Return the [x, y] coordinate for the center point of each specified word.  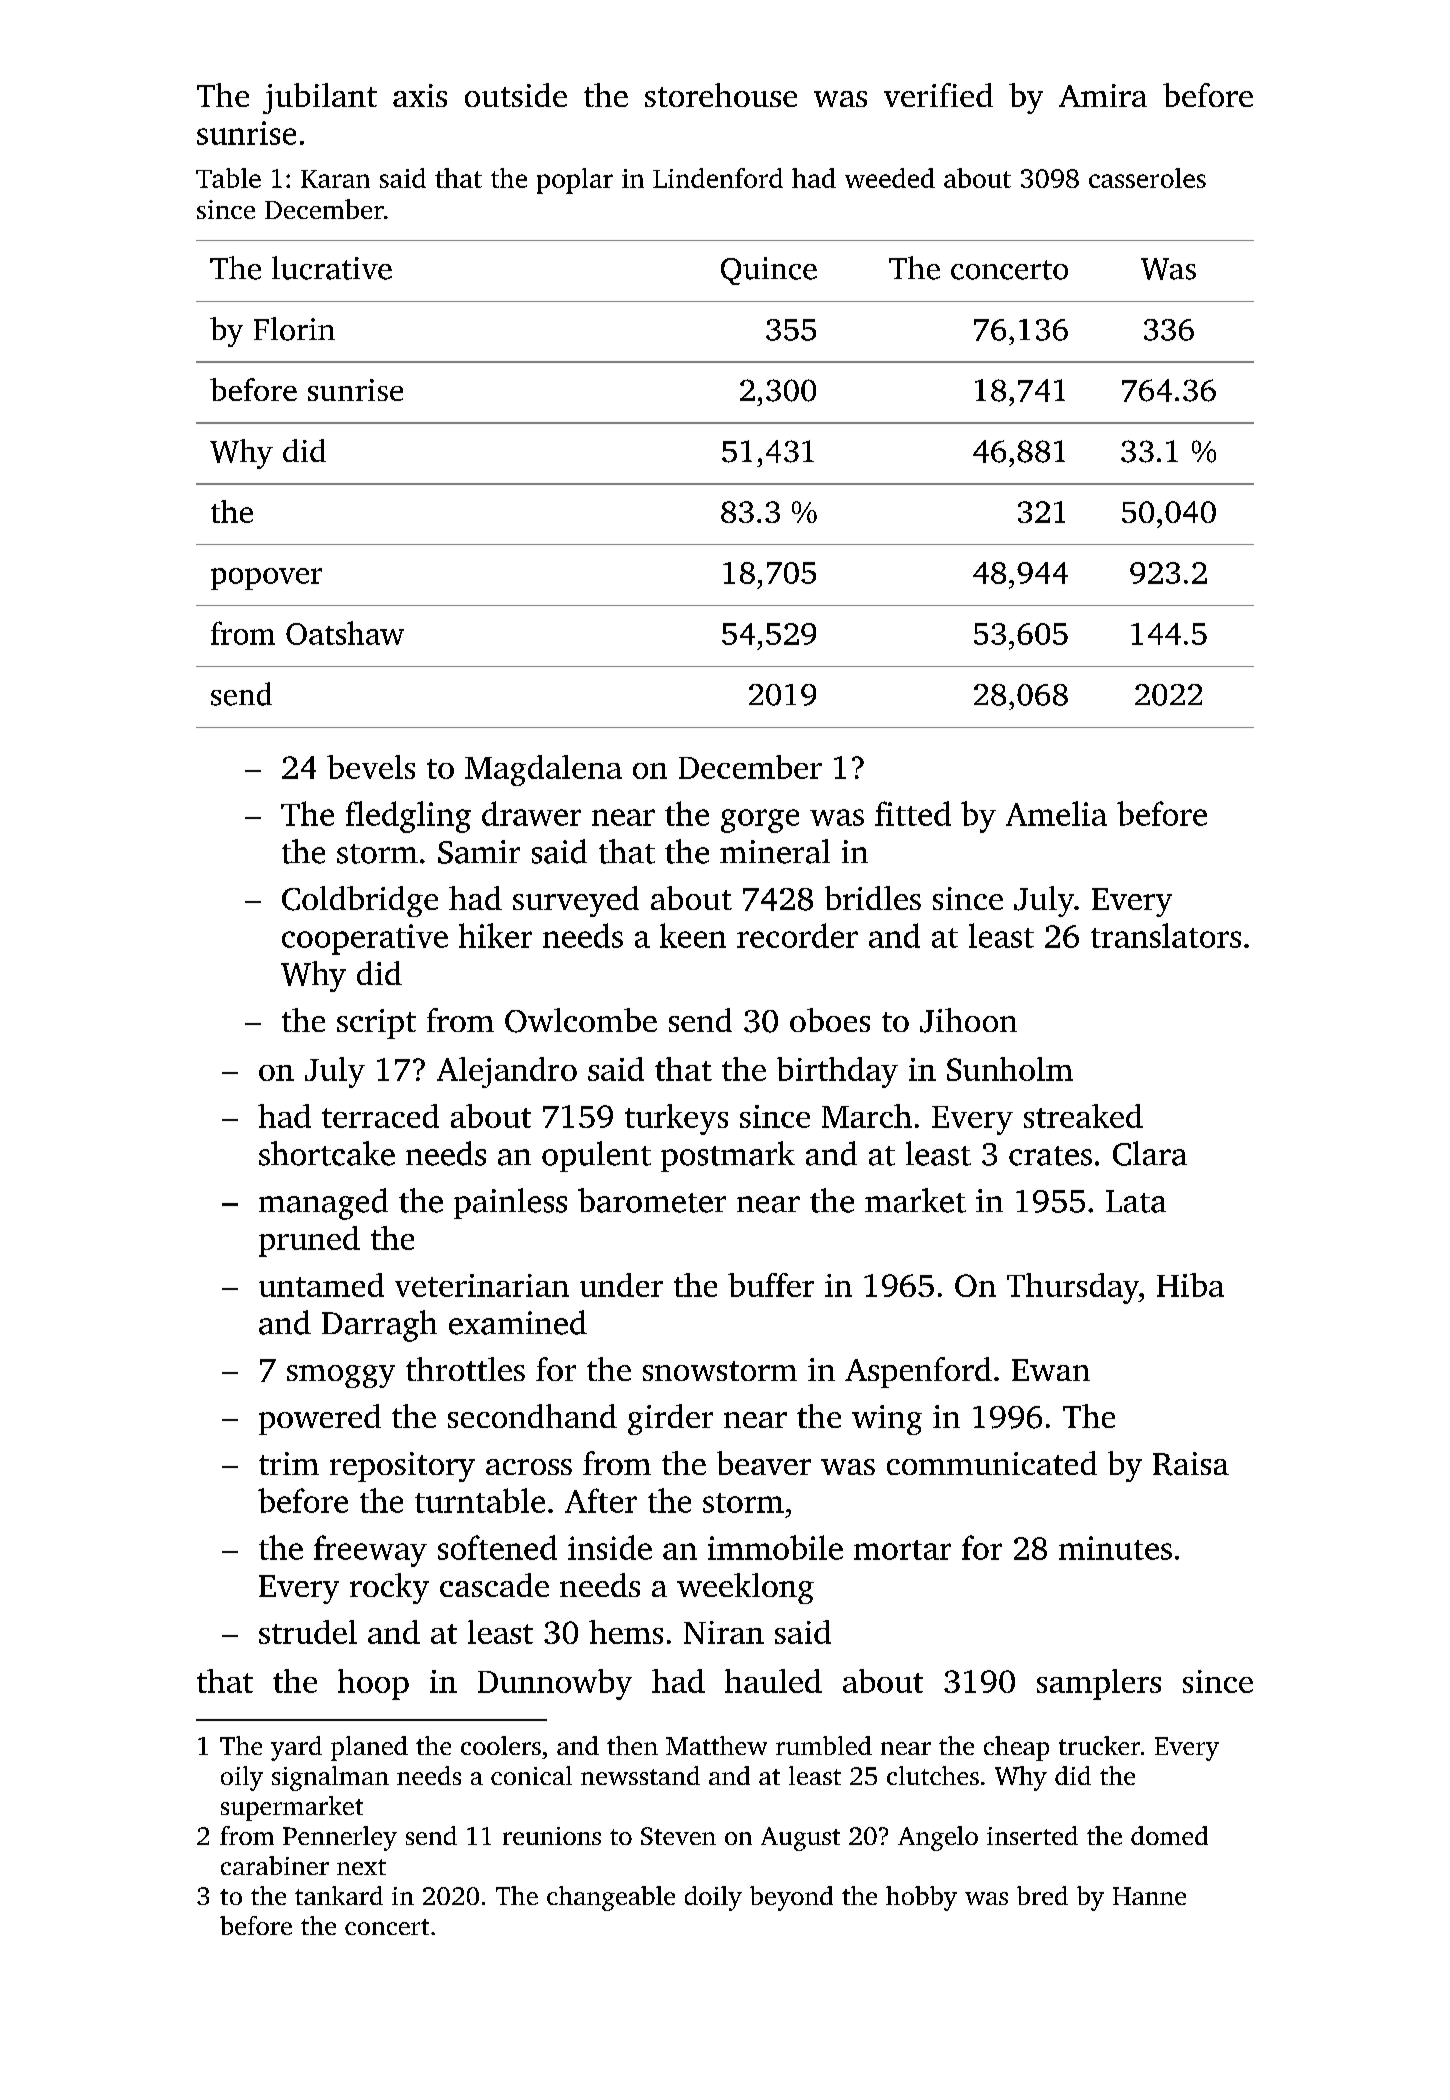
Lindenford [718, 178]
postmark [728, 1156]
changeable [611, 1898]
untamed [321, 1285]
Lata [1136, 1201]
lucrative [332, 268]
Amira [1103, 95]
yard [296, 1748]
